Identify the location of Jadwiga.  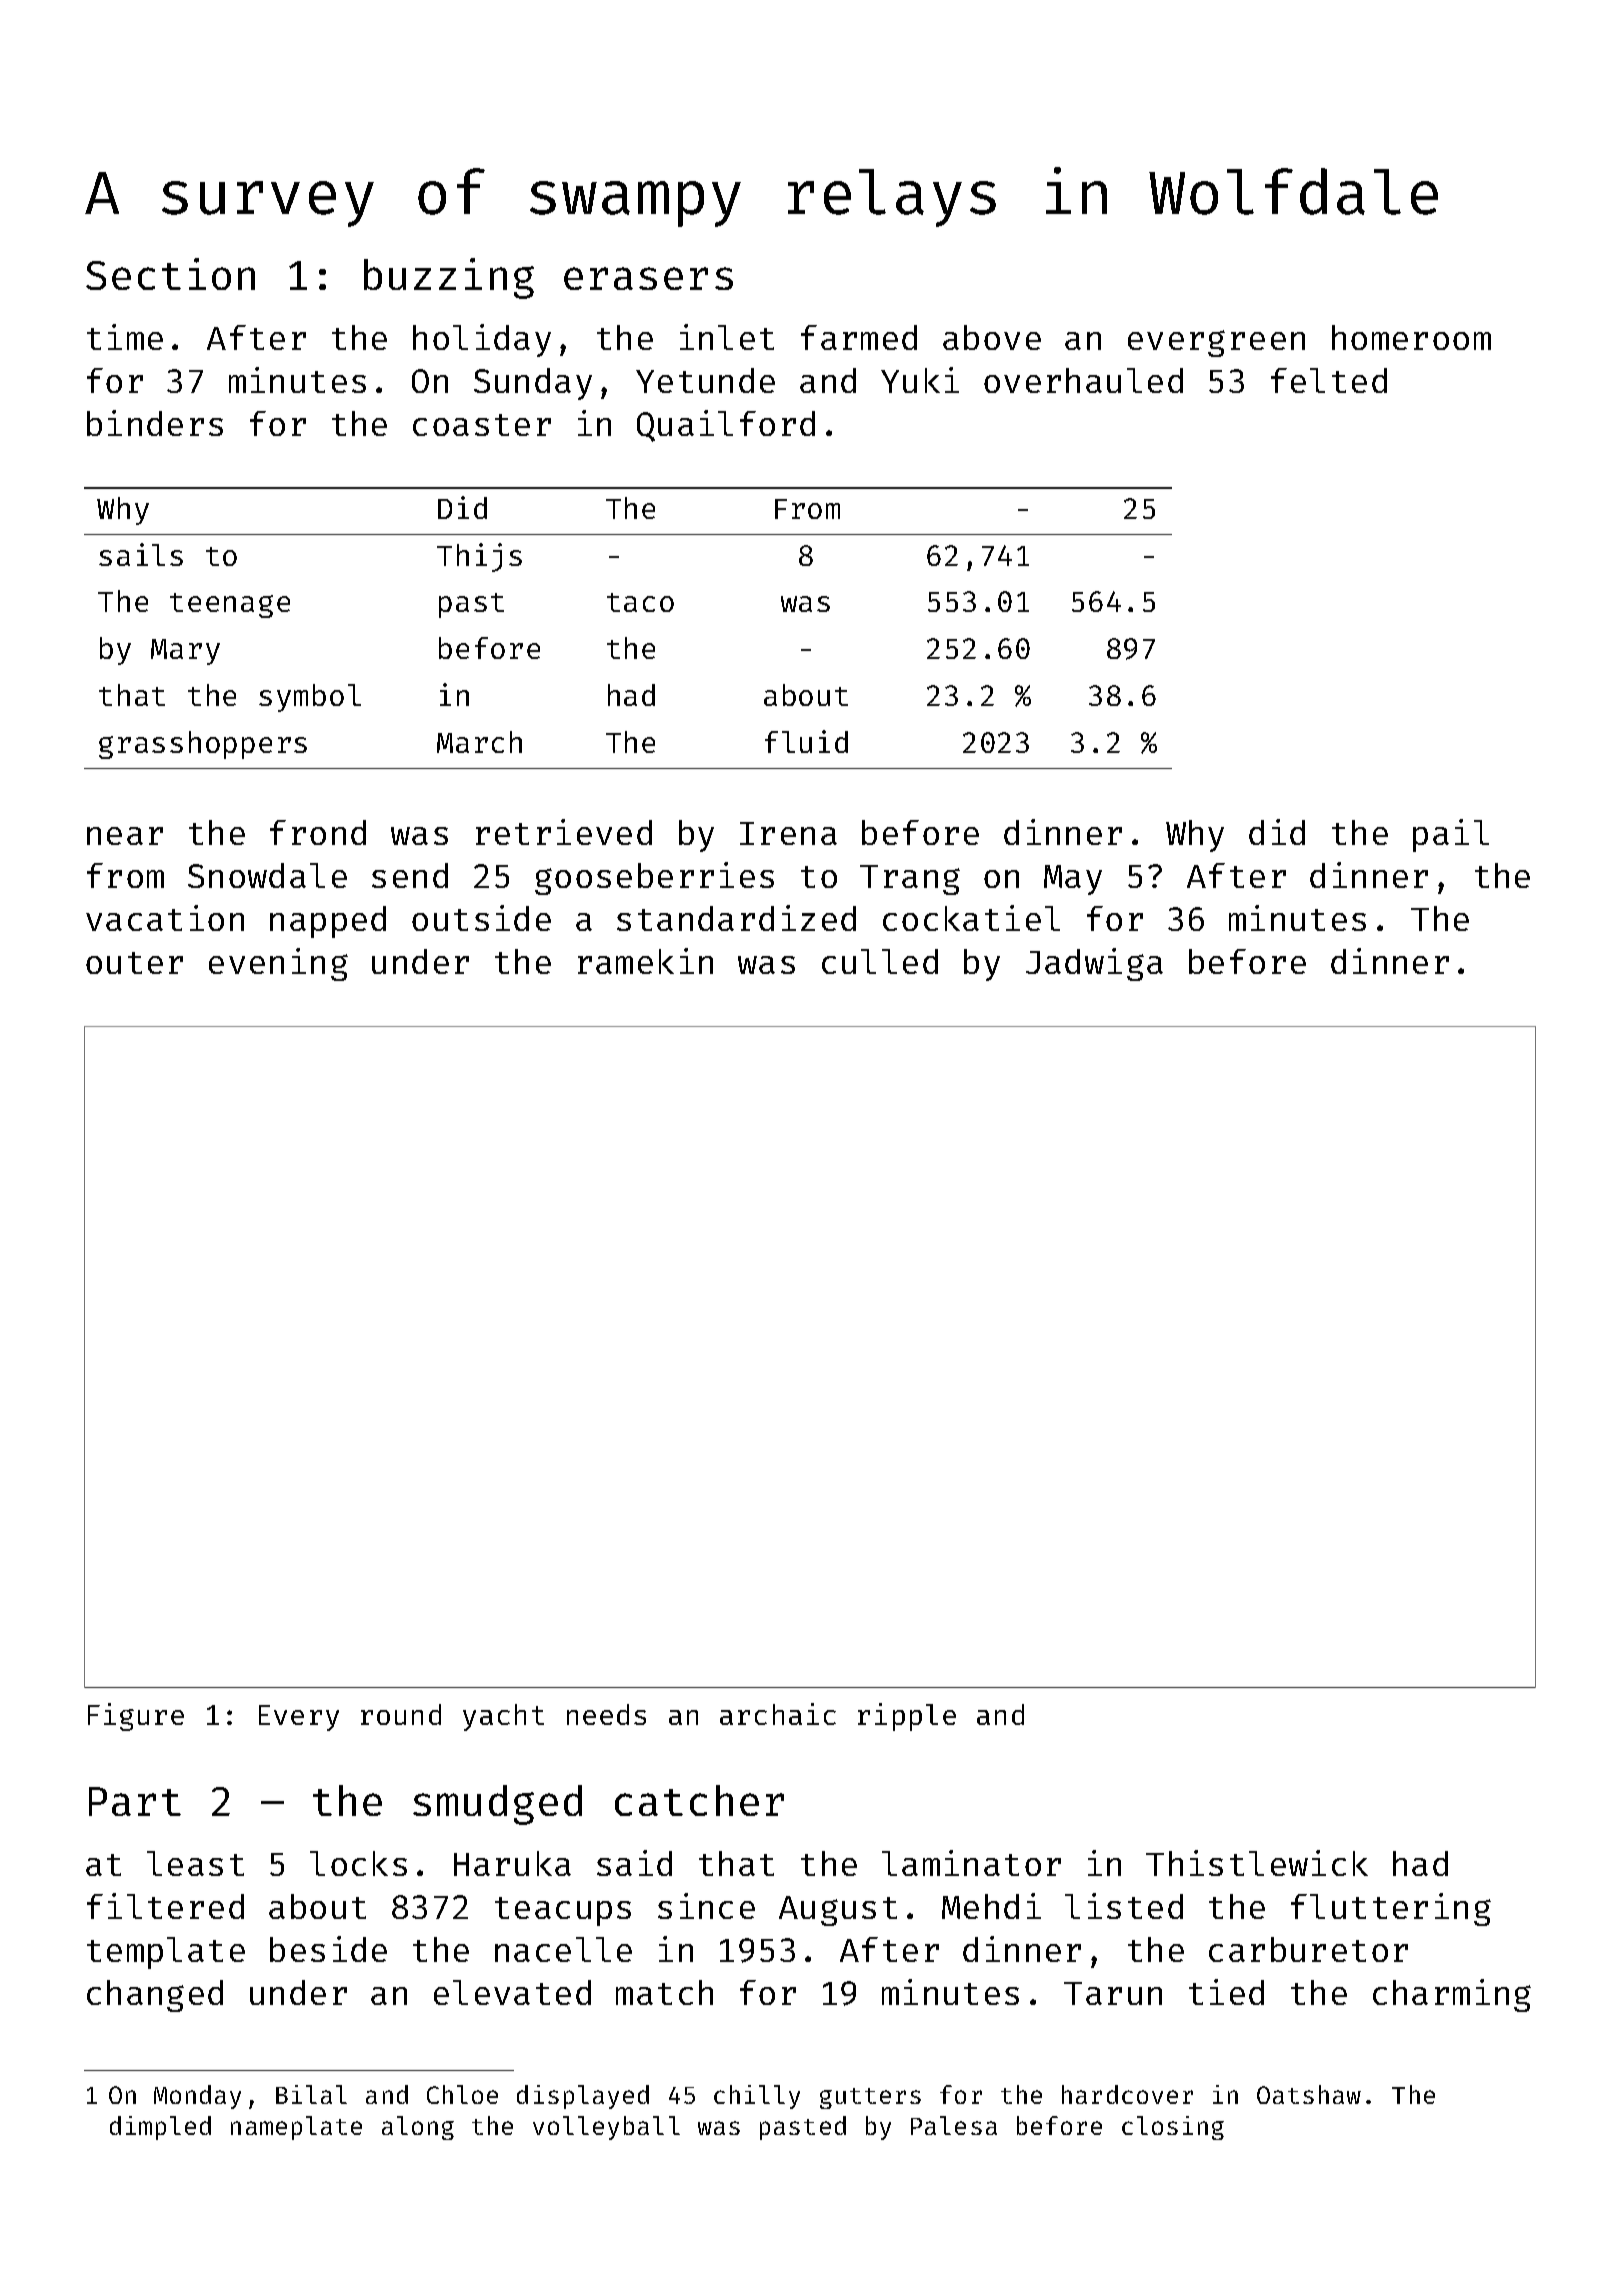
(1094, 964).
